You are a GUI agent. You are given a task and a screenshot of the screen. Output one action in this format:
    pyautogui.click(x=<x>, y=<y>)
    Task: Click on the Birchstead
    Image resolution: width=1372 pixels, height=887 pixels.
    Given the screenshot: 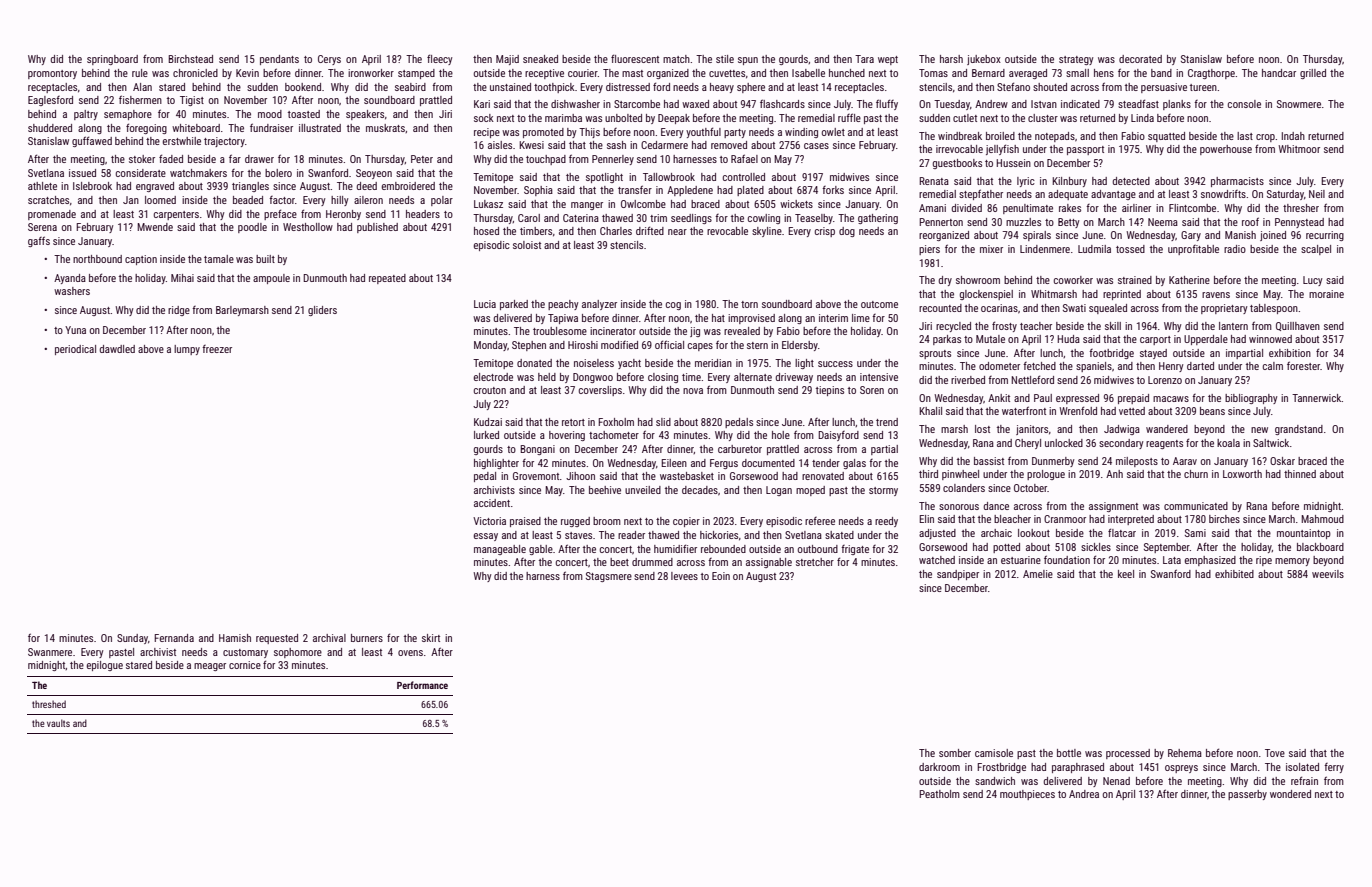 What is the action you would take?
    pyautogui.click(x=190, y=59)
